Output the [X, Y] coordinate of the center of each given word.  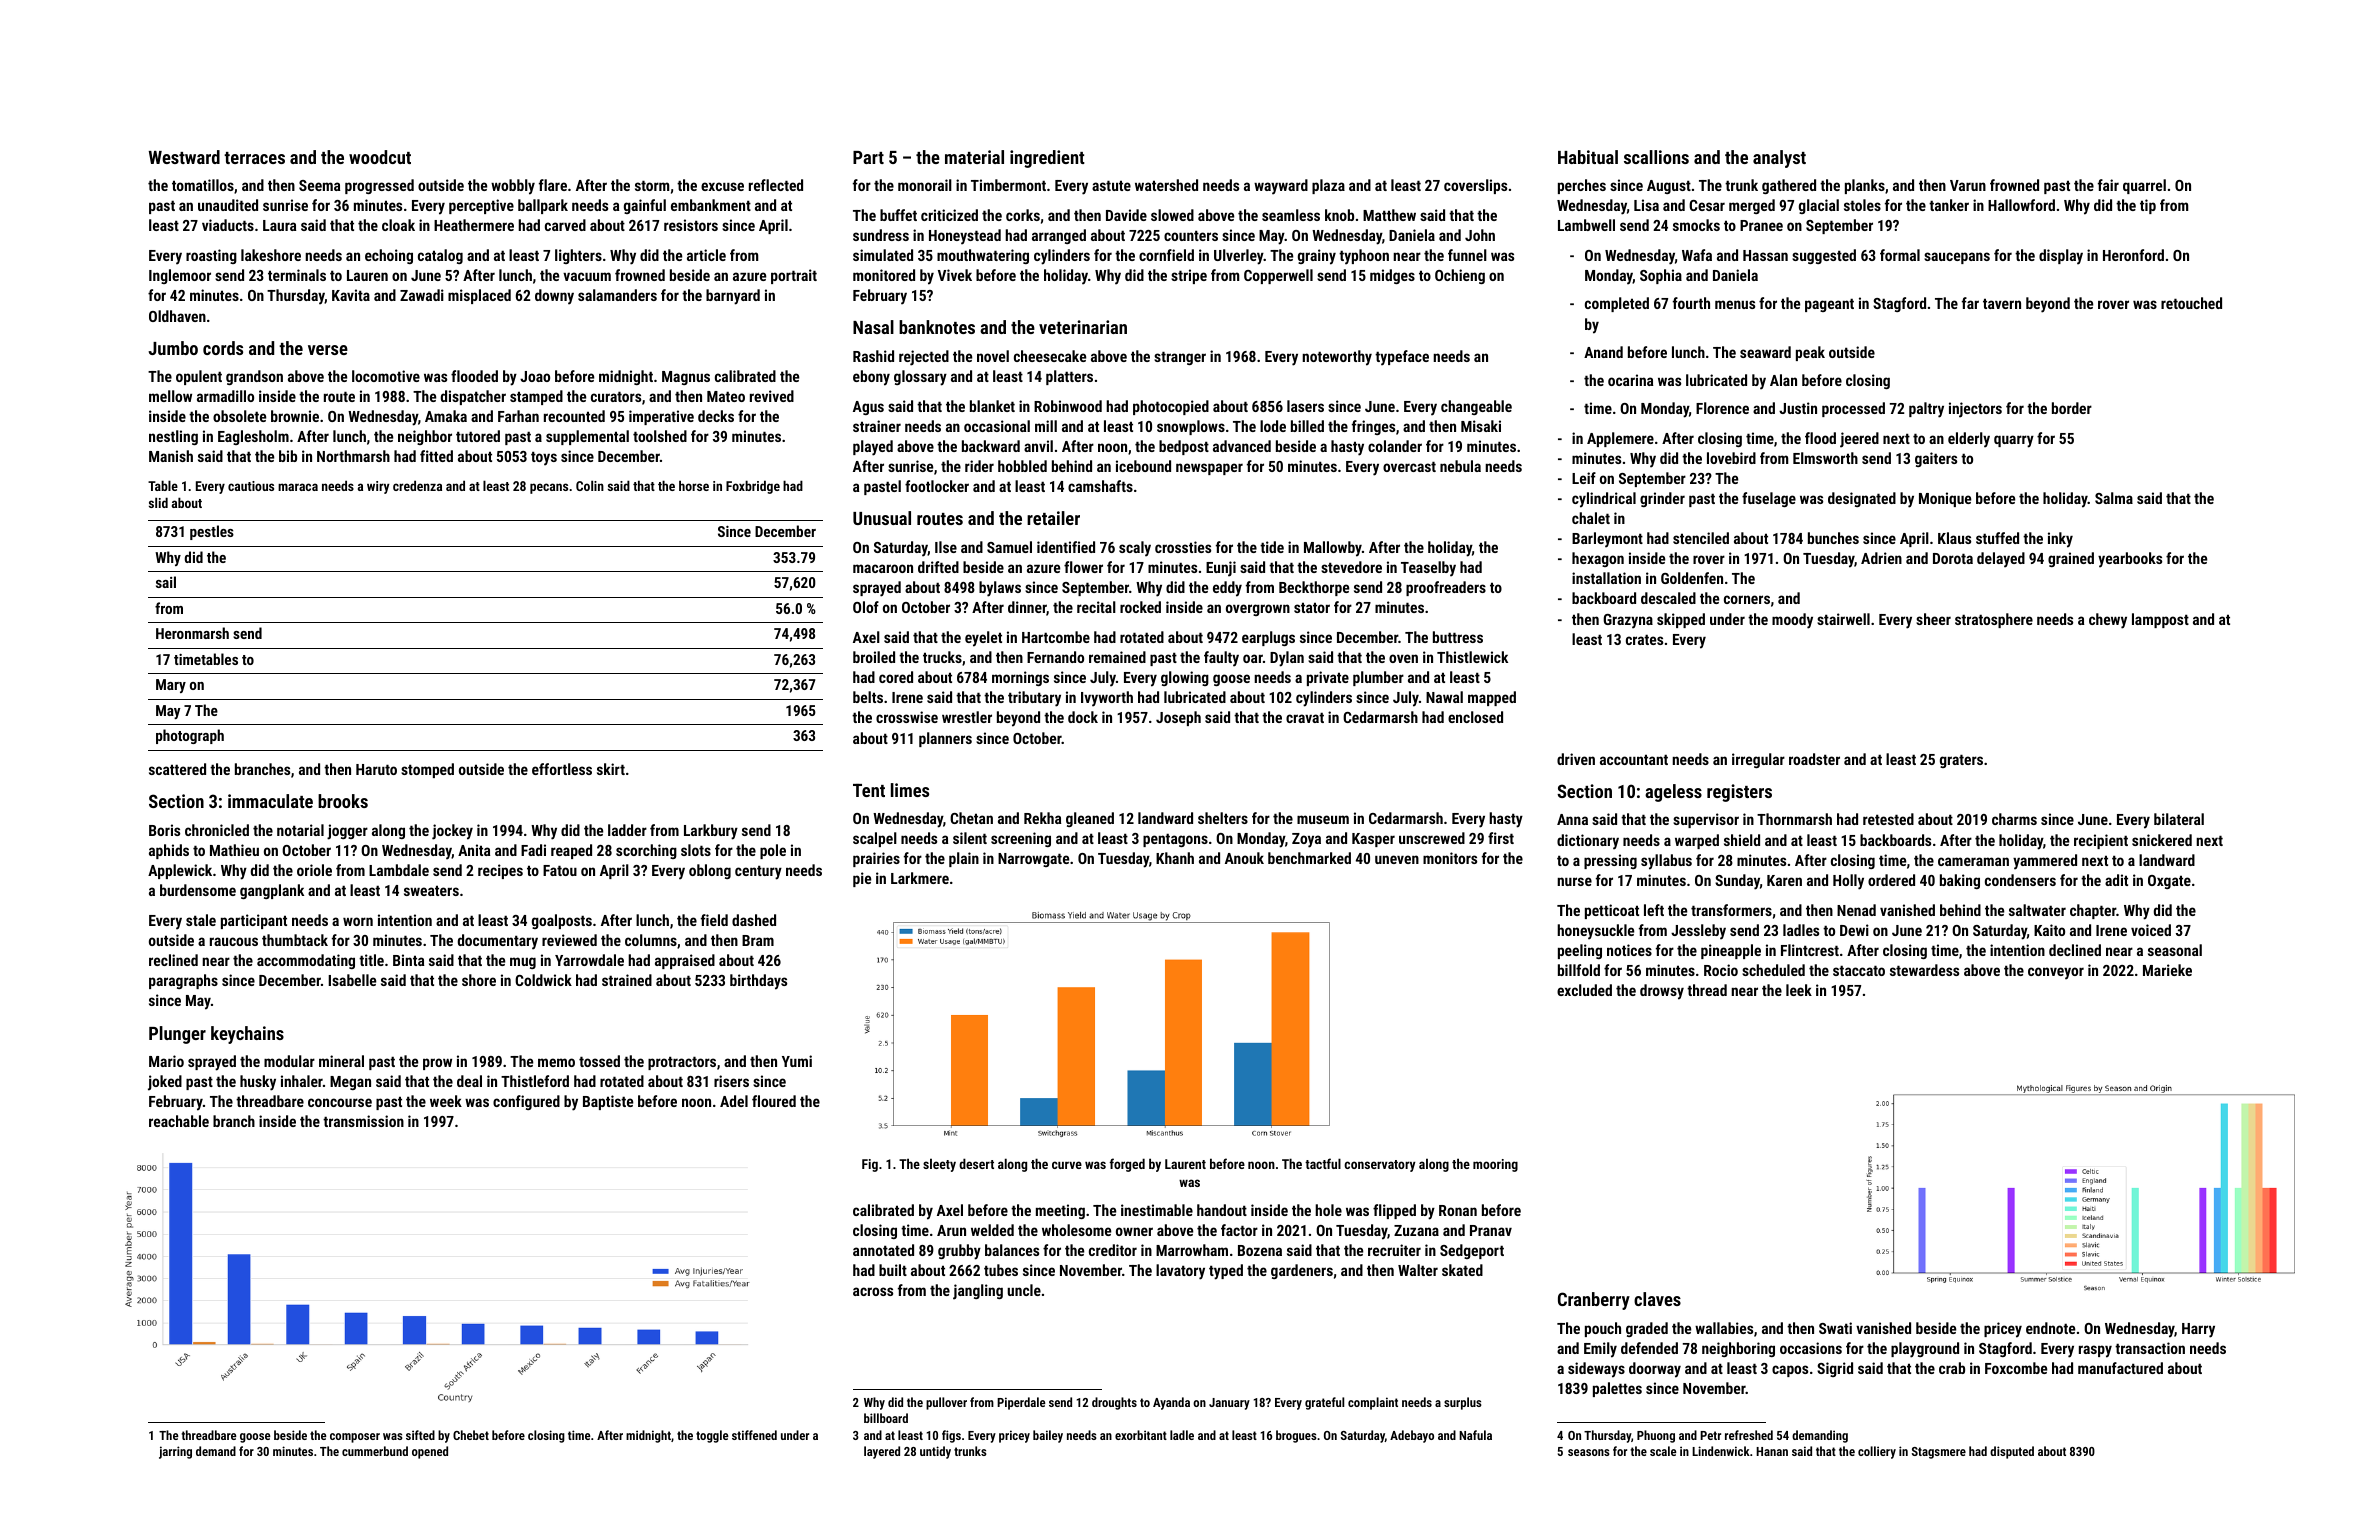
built [893, 1270]
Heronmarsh [192, 633]
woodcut [380, 157]
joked [165, 1083]
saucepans [1957, 258]
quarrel [2144, 186]
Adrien [1881, 558]
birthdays [758, 982]
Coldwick [543, 980]
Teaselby [1428, 569]
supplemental [587, 437]
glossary [920, 378]
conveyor [2056, 973]
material [974, 157]
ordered [1891, 880]
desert [976, 1163]
